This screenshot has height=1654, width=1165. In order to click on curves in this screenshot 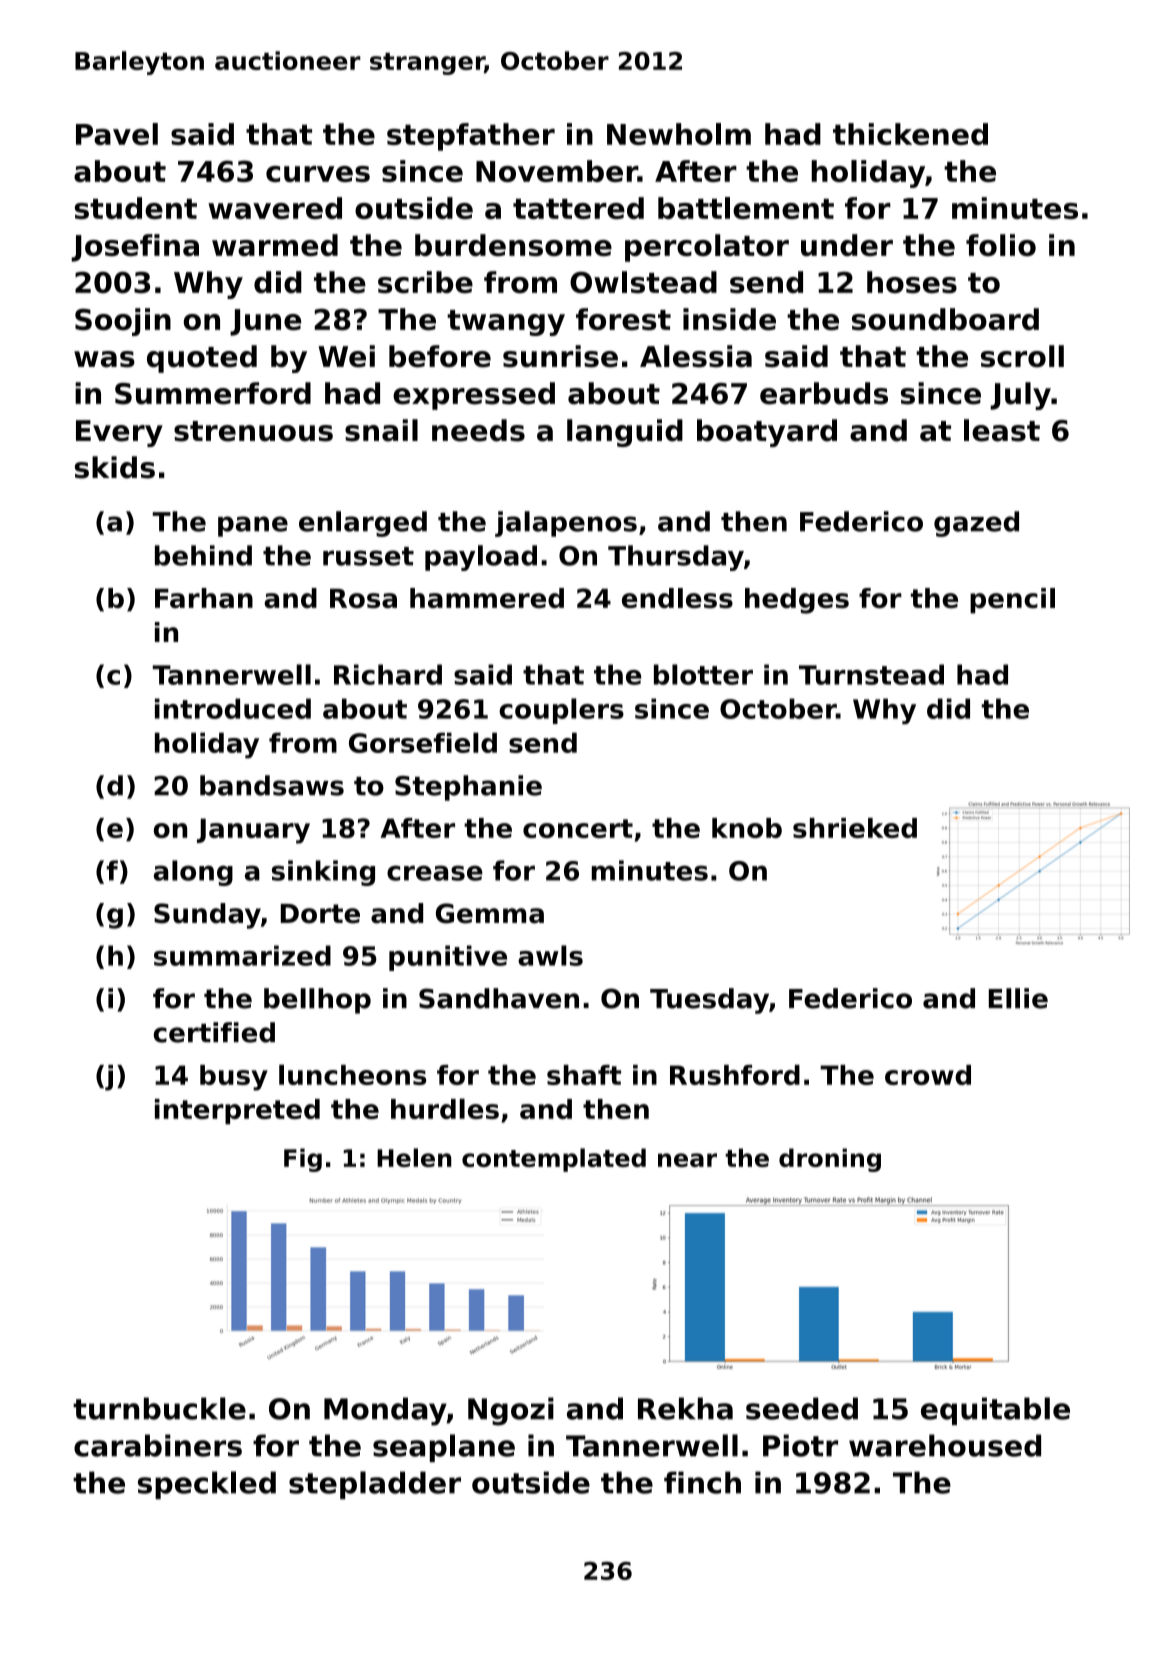, I will do `click(318, 174)`.
